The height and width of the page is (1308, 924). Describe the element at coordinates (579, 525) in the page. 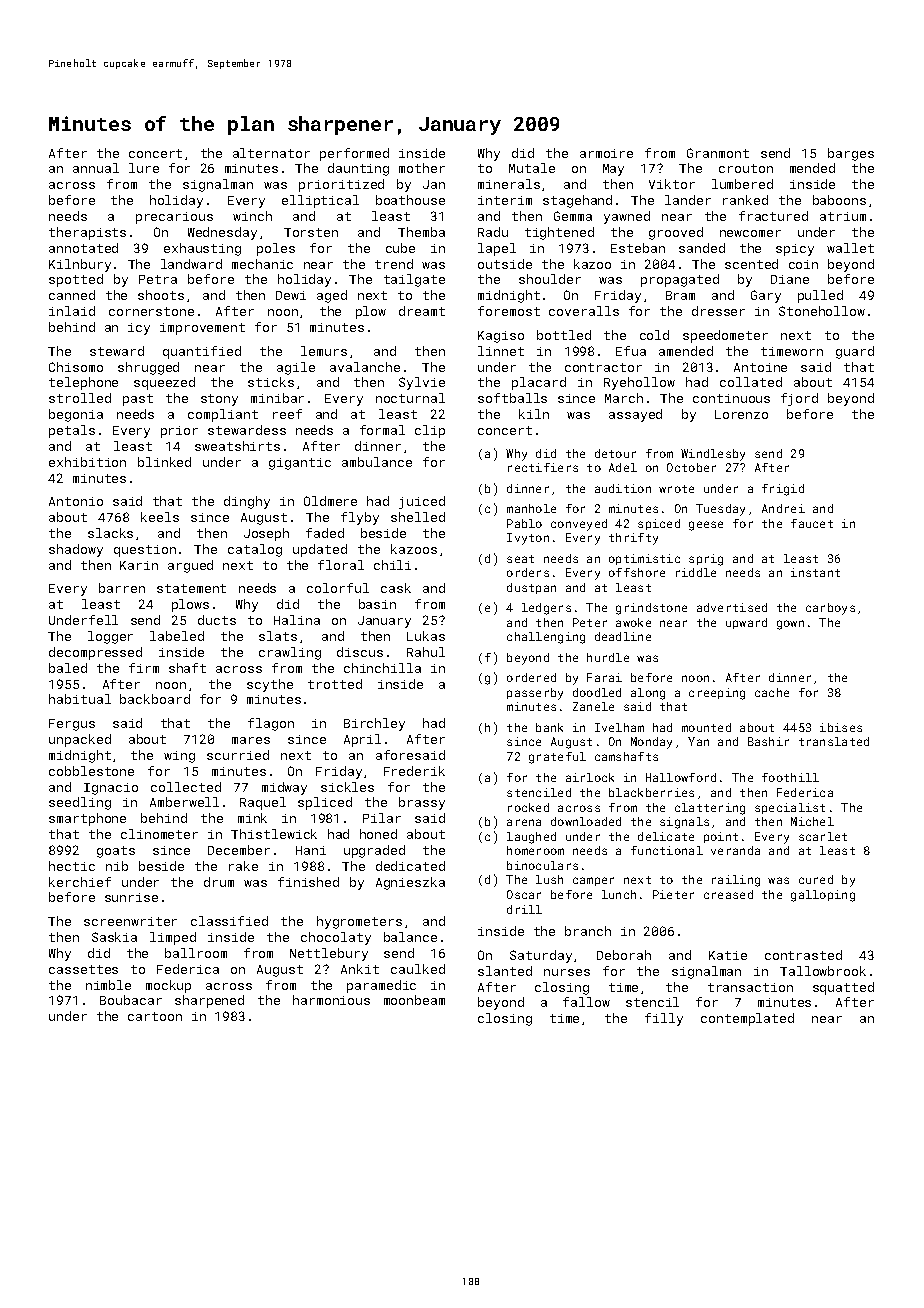

I see `conveyed` at that location.
